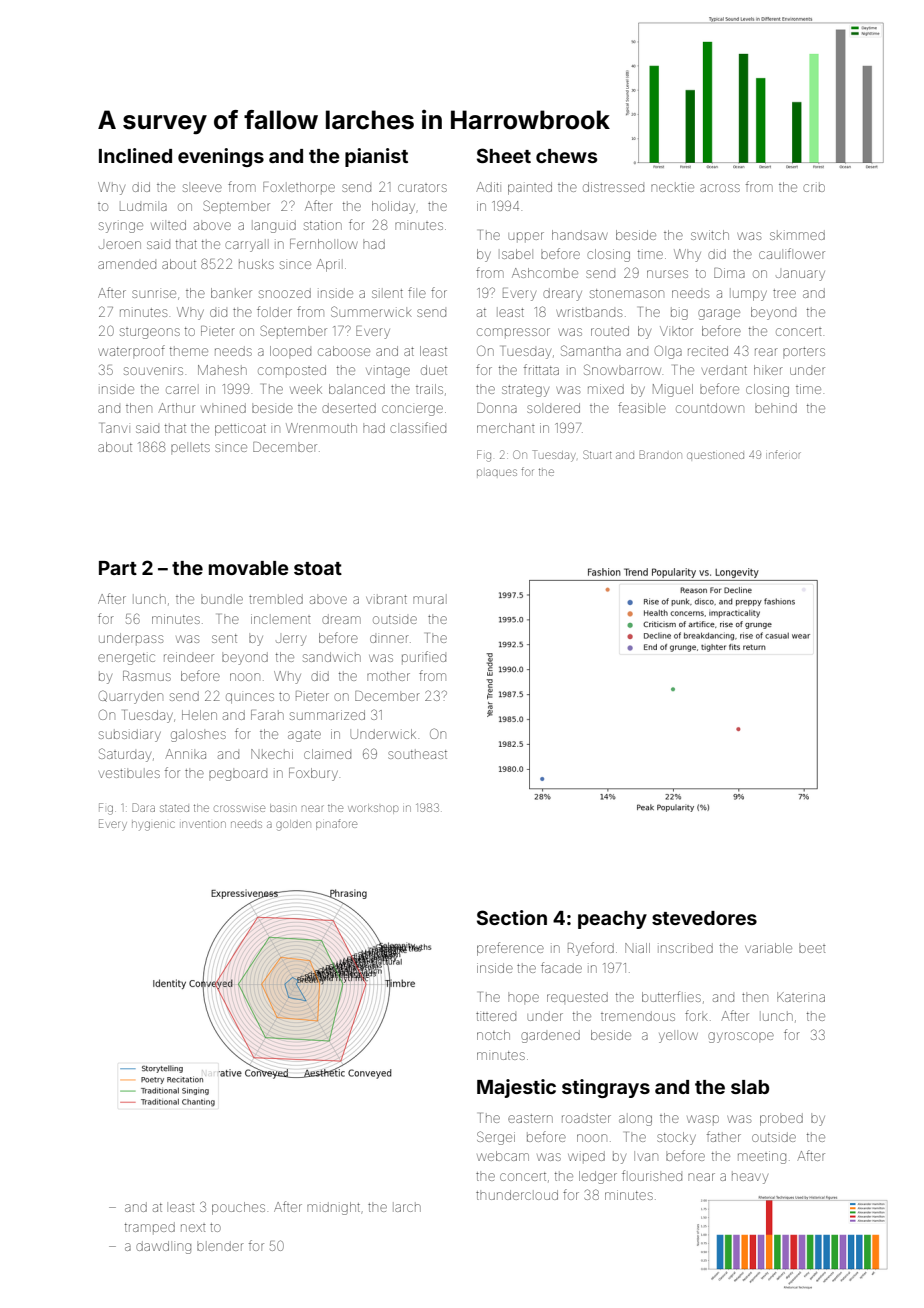  Describe the element at coordinates (719, 314) in the screenshot. I see `garage` at that location.
